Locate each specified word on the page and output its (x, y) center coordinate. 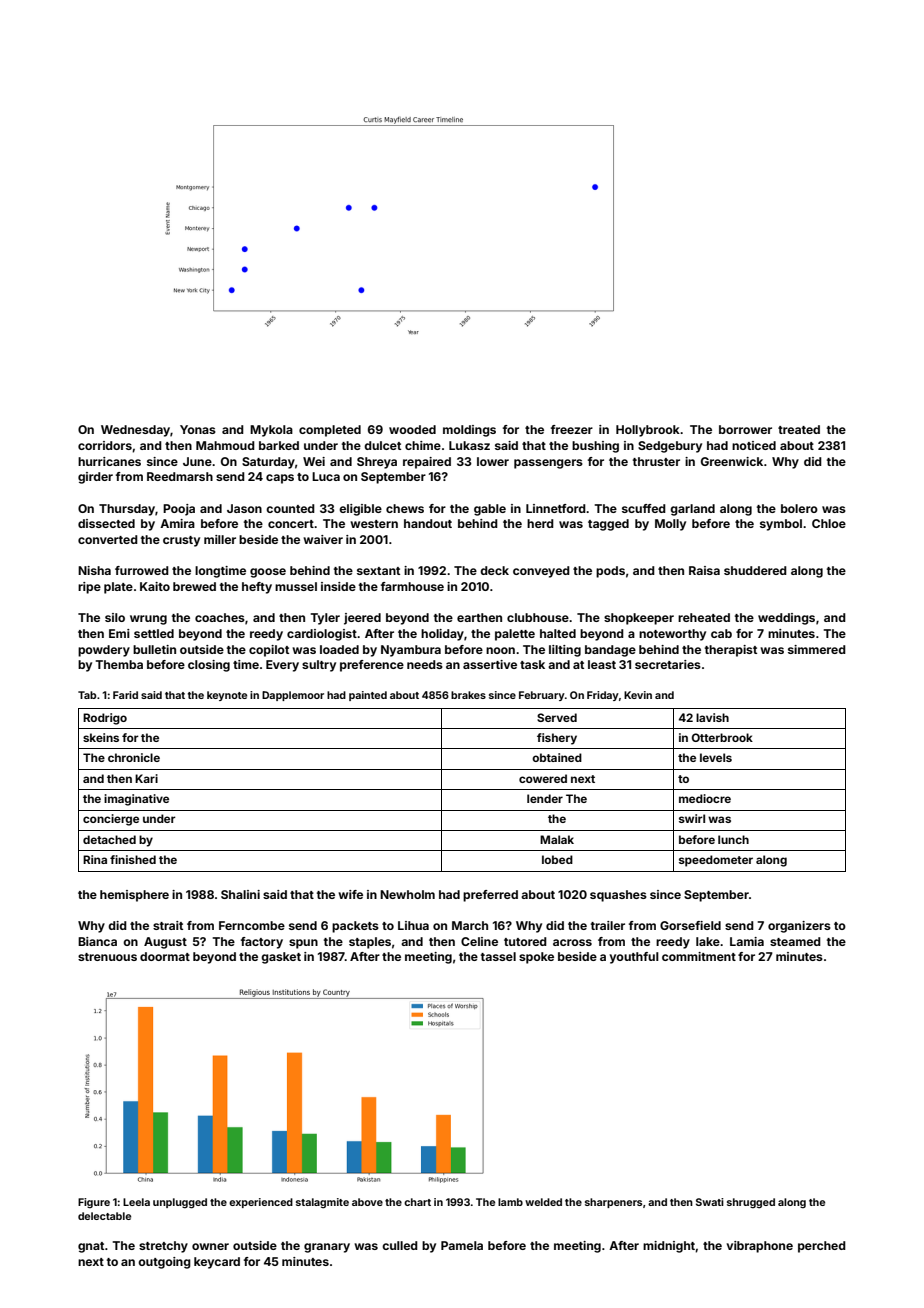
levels (716, 757)
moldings (469, 431)
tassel (498, 956)
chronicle (134, 757)
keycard (217, 1263)
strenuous (107, 957)
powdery (104, 651)
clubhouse (538, 617)
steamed (795, 941)
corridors (105, 445)
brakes (468, 695)
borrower (745, 429)
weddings (786, 619)
